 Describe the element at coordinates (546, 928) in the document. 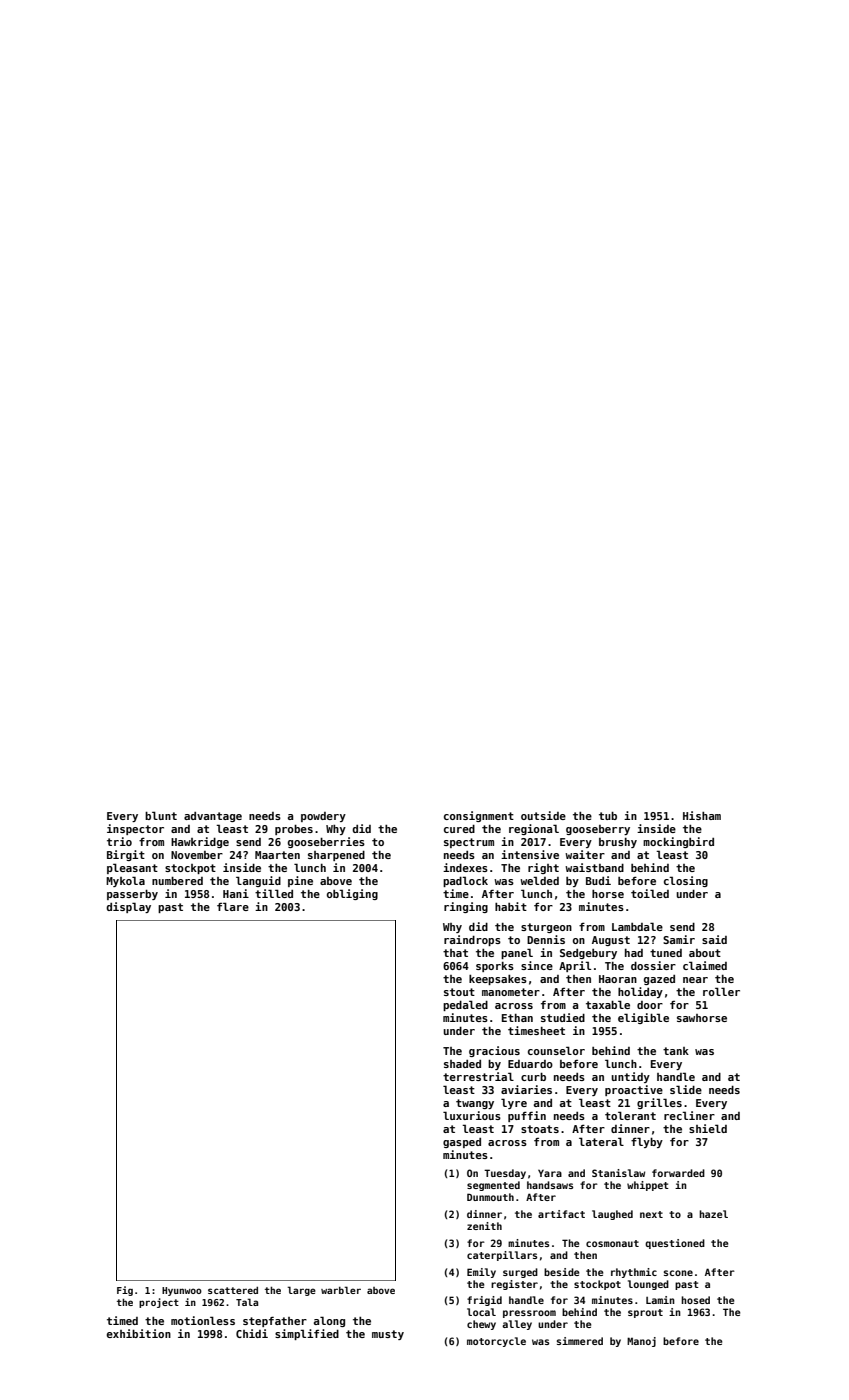

I see `sturgeon` at that location.
